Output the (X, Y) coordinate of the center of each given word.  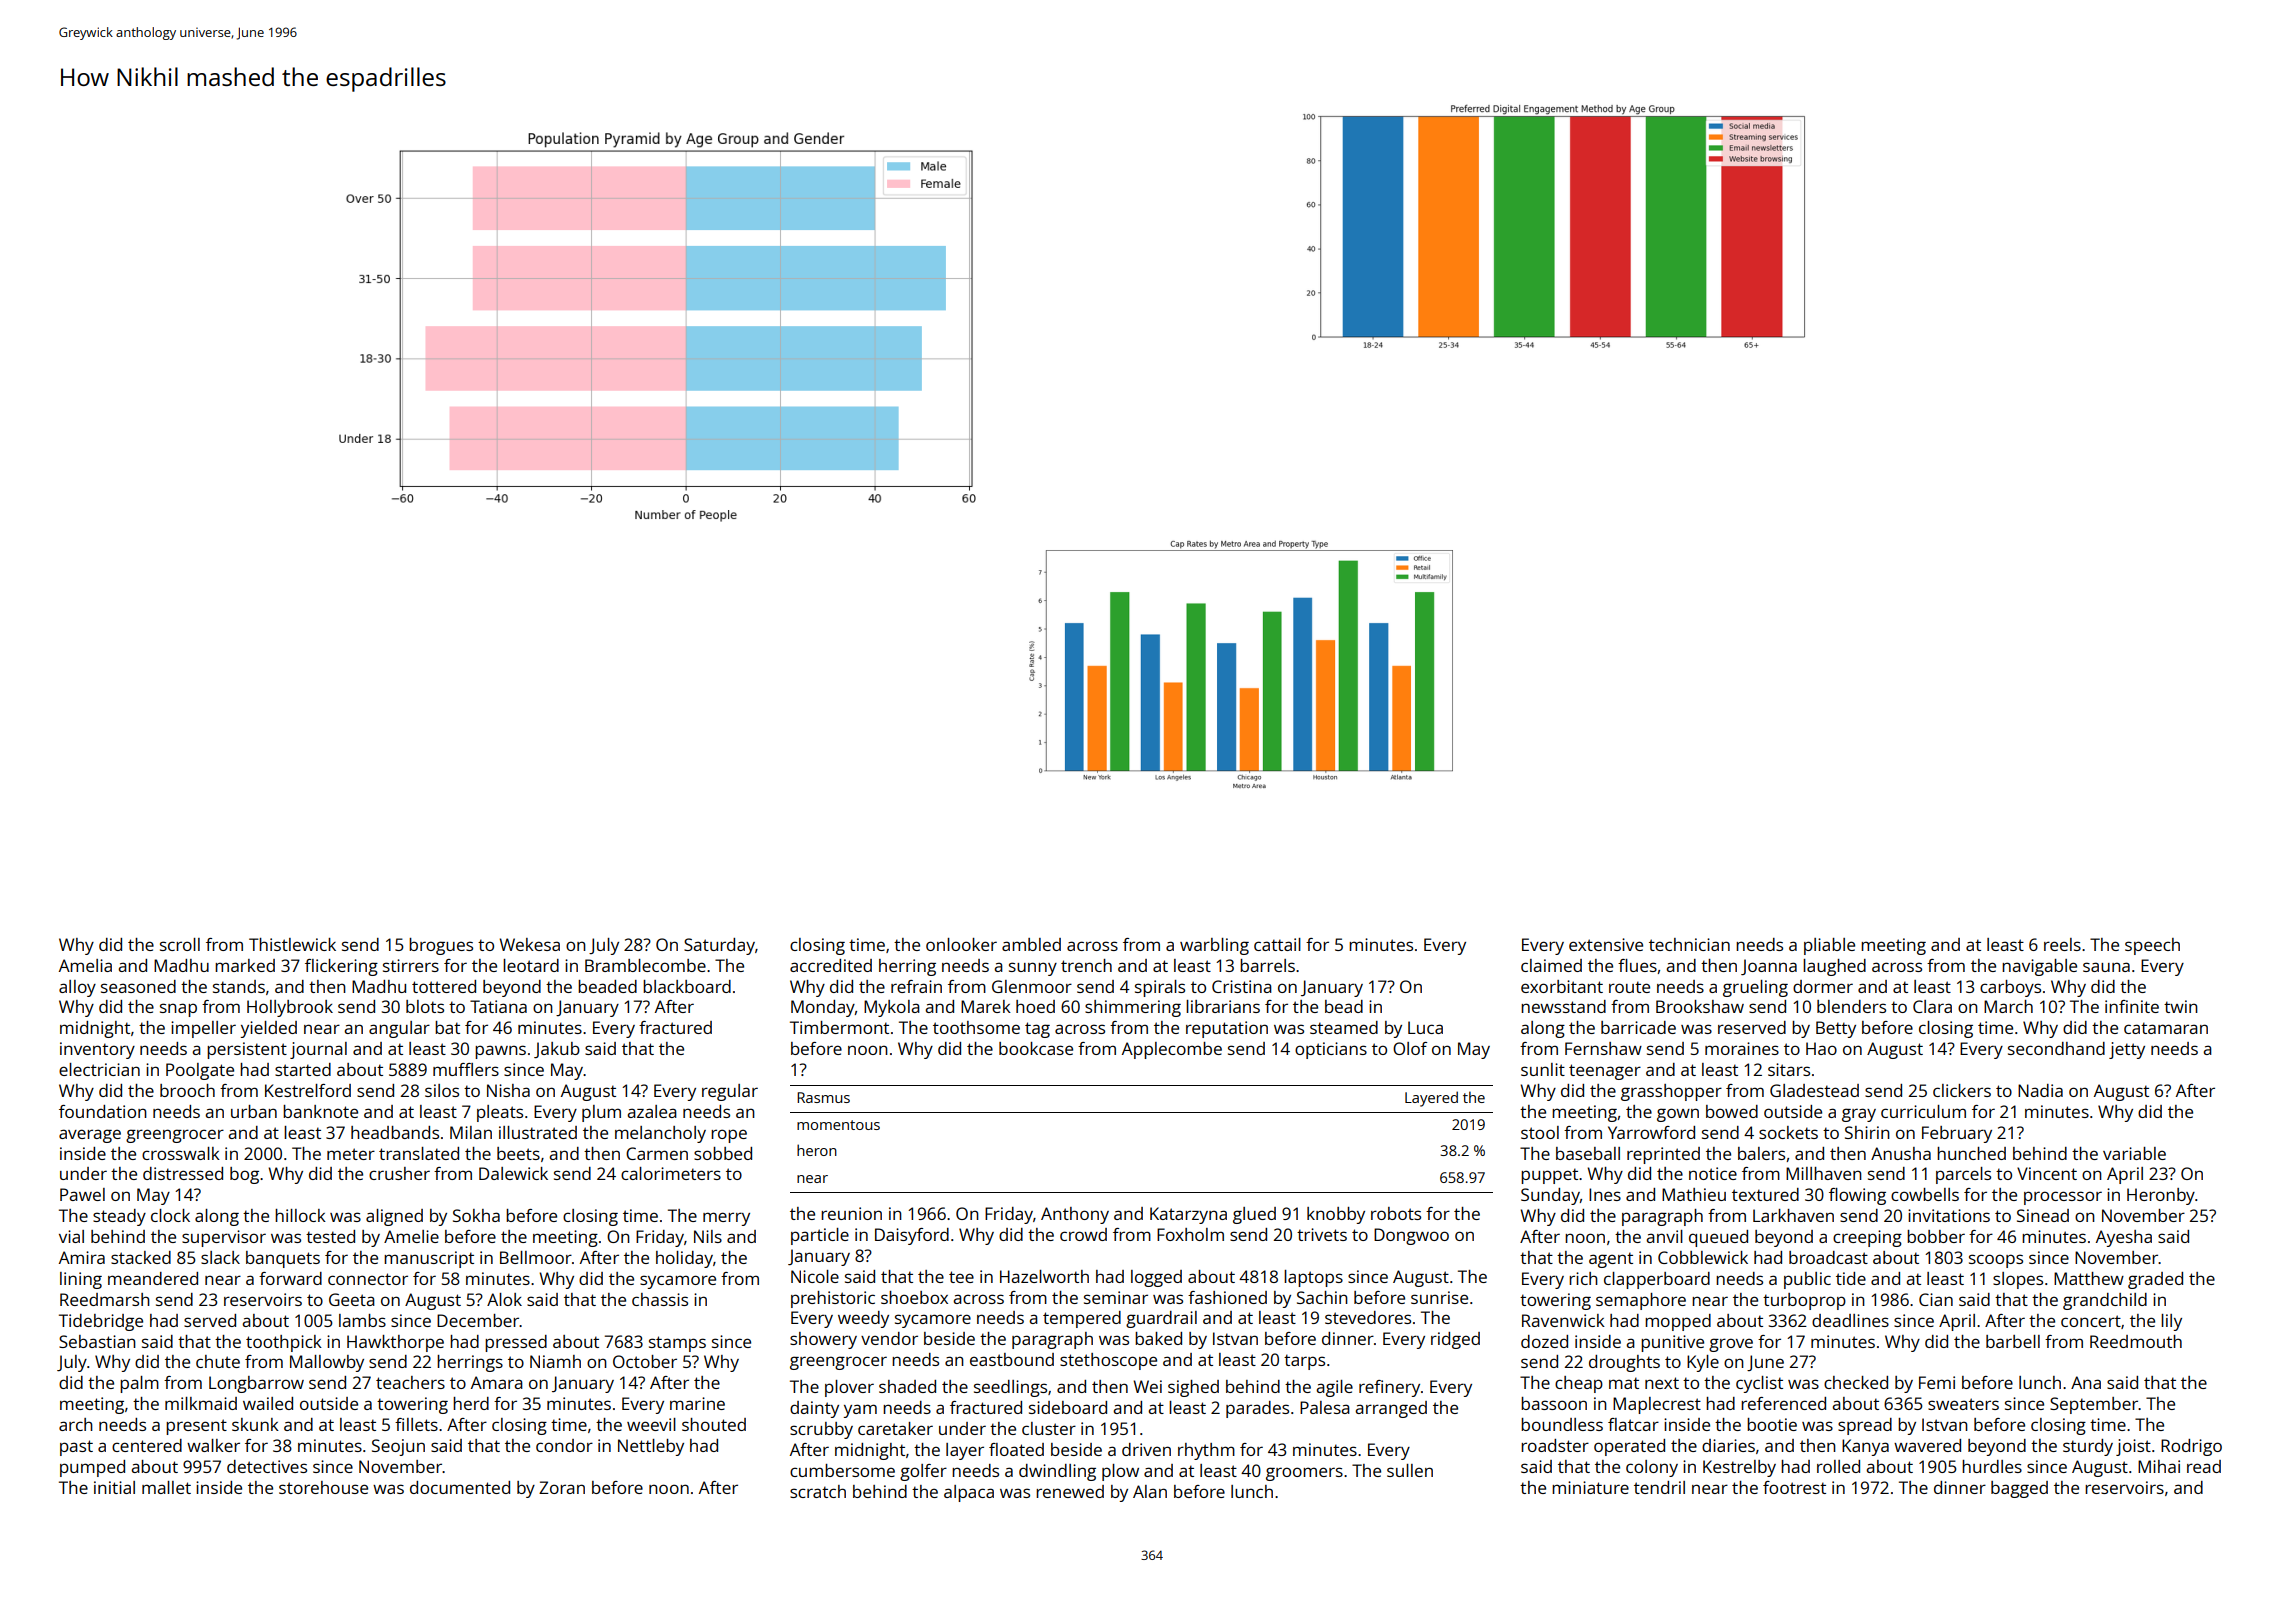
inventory (97, 1050)
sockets (1788, 1132)
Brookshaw (1700, 1006)
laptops (1313, 1278)
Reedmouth (2136, 1341)
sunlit (1543, 1069)
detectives (267, 1466)
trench (1086, 965)
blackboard (687, 986)
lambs (362, 1320)
